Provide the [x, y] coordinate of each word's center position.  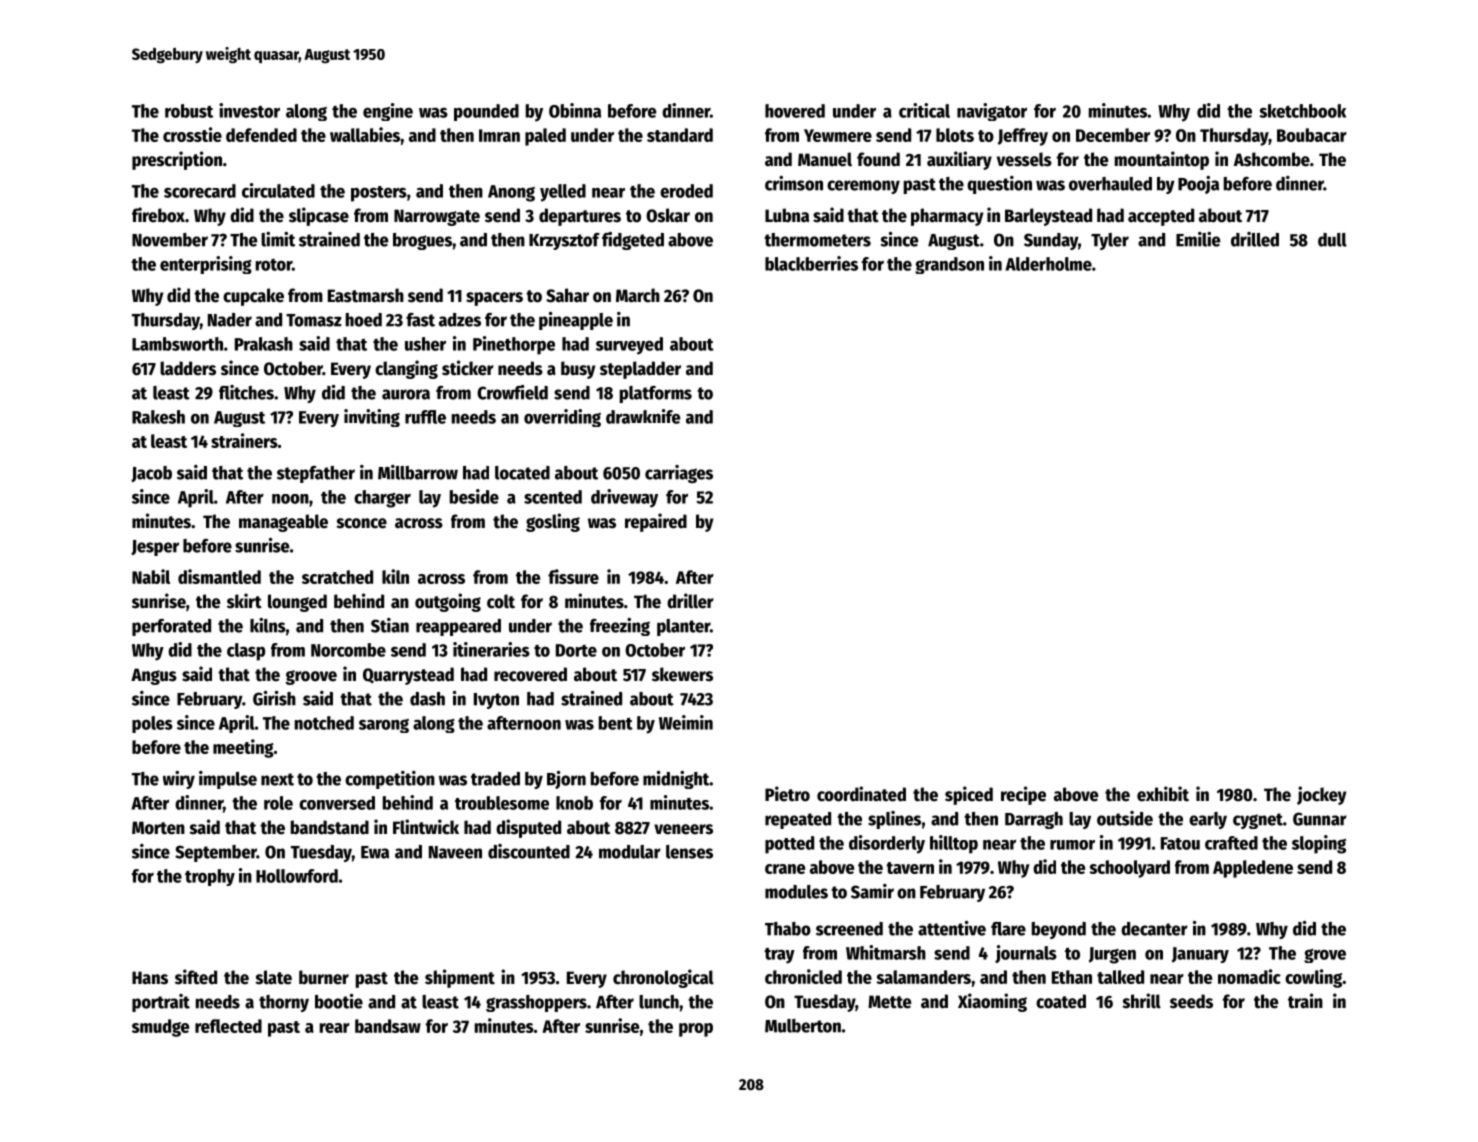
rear [335, 1028]
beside [474, 496]
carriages [679, 474]
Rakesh [158, 417]
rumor [1072, 845]
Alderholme [1048, 264]
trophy [210, 877]
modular [630, 852]
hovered [795, 111]
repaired [656, 522]
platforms [656, 394]
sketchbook [1302, 111]
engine [388, 112]
